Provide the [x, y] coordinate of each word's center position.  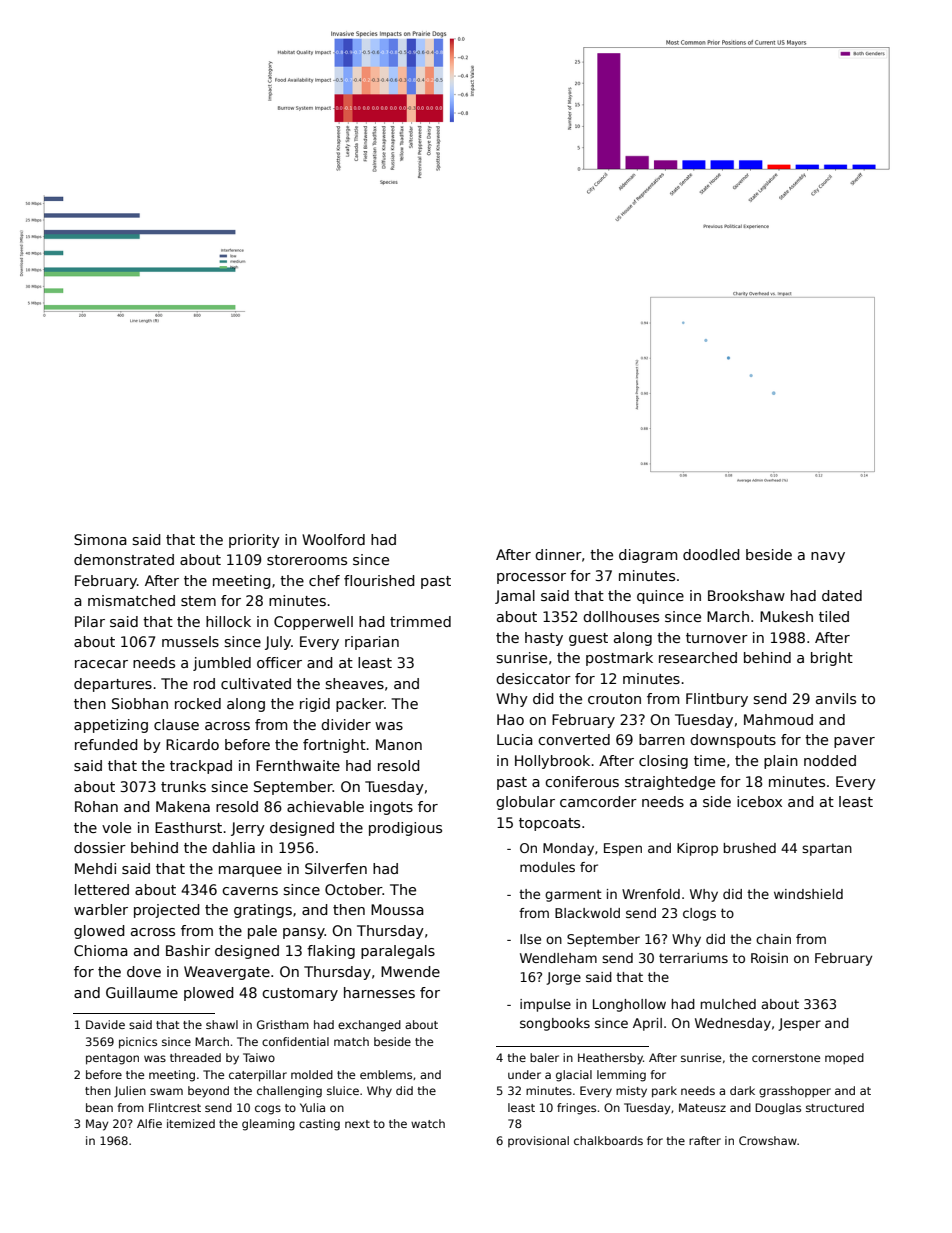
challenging [289, 1092]
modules [547, 867]
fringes [576, 1109]
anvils [836, 698]
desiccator [533, 678]
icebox [759, 801]
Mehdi [95, 868]
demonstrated [124, 559]
